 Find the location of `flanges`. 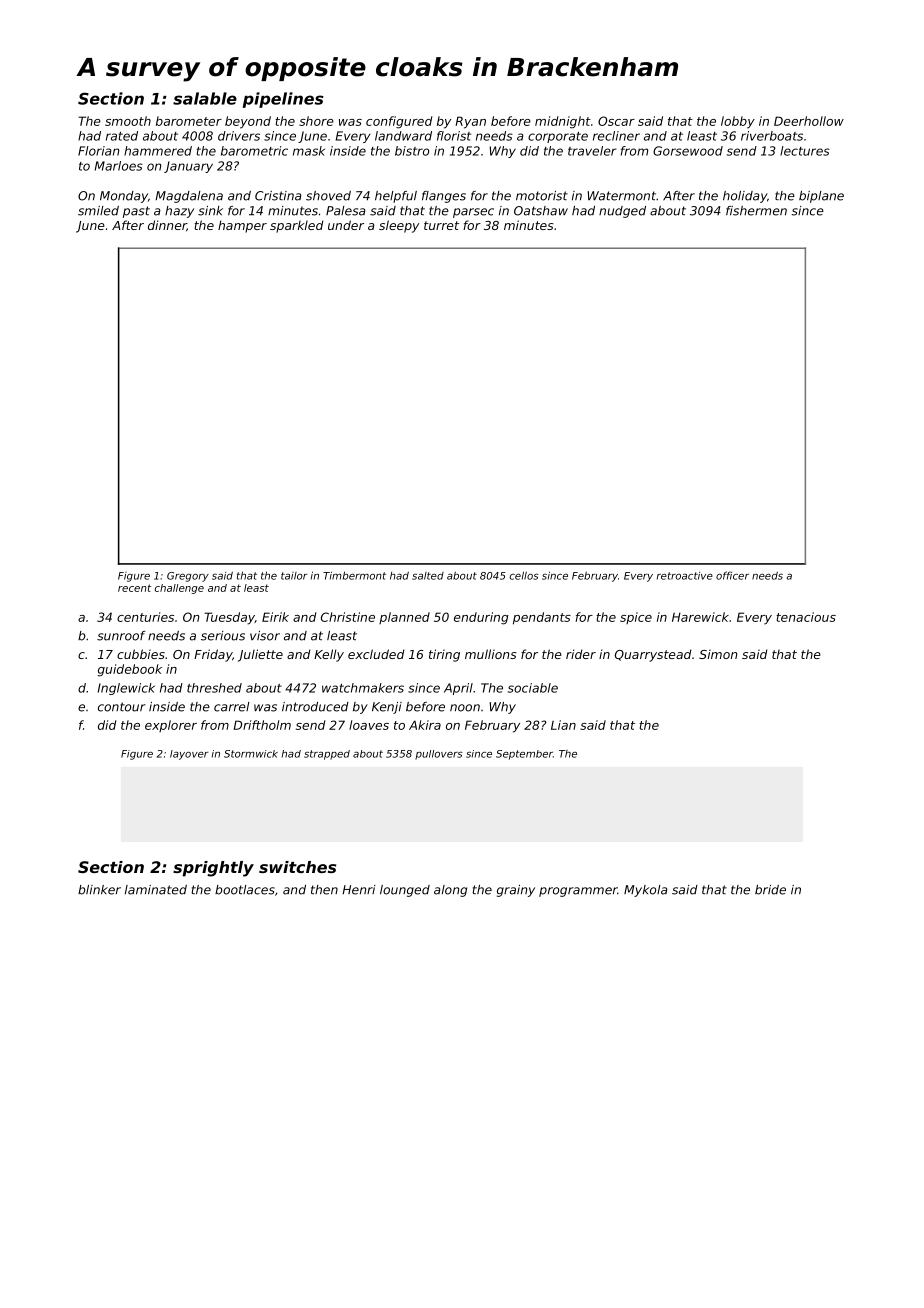

flanges is located at coordinates (444, 197).
